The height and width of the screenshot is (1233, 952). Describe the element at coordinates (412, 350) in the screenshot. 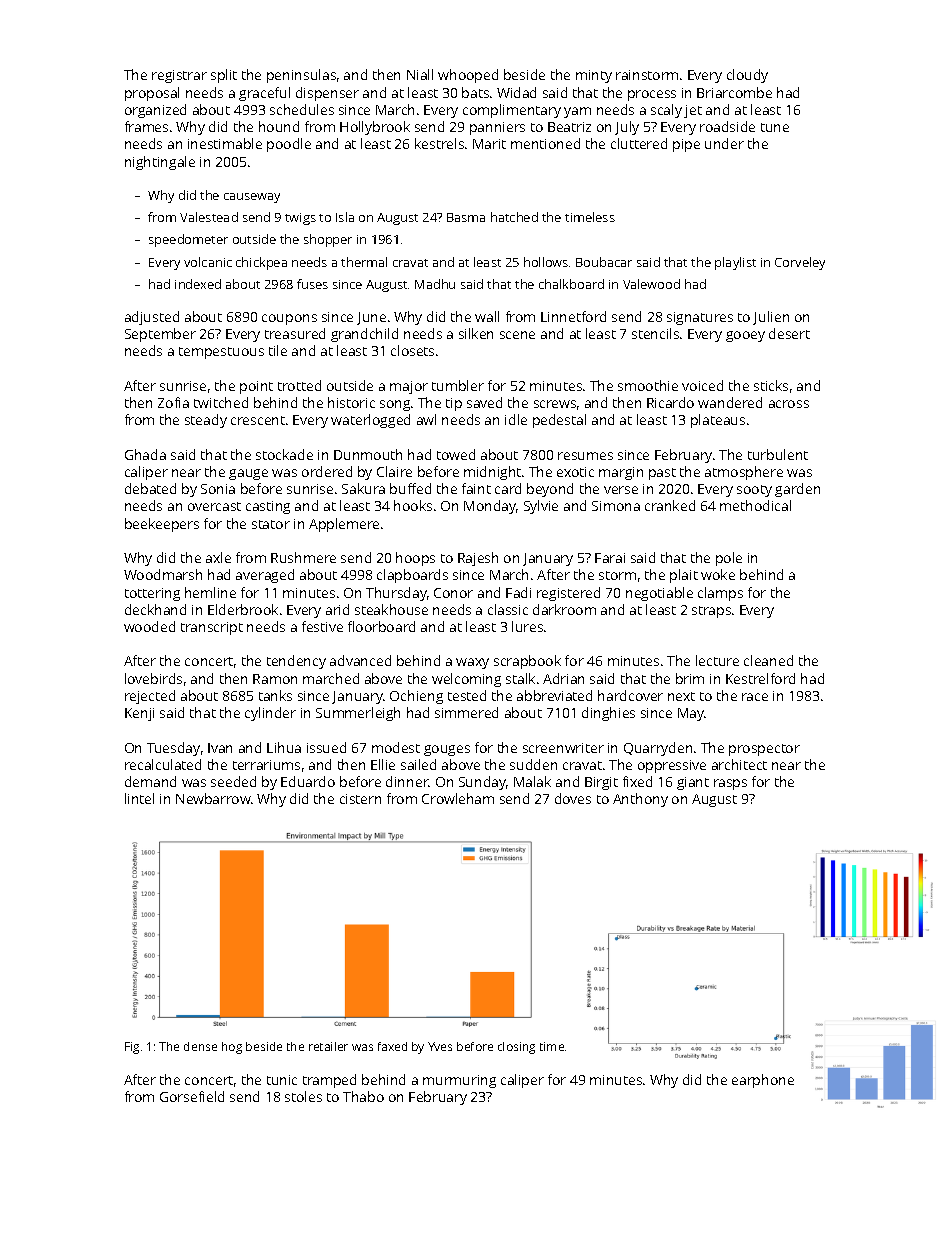

I see `closets` at that location.
